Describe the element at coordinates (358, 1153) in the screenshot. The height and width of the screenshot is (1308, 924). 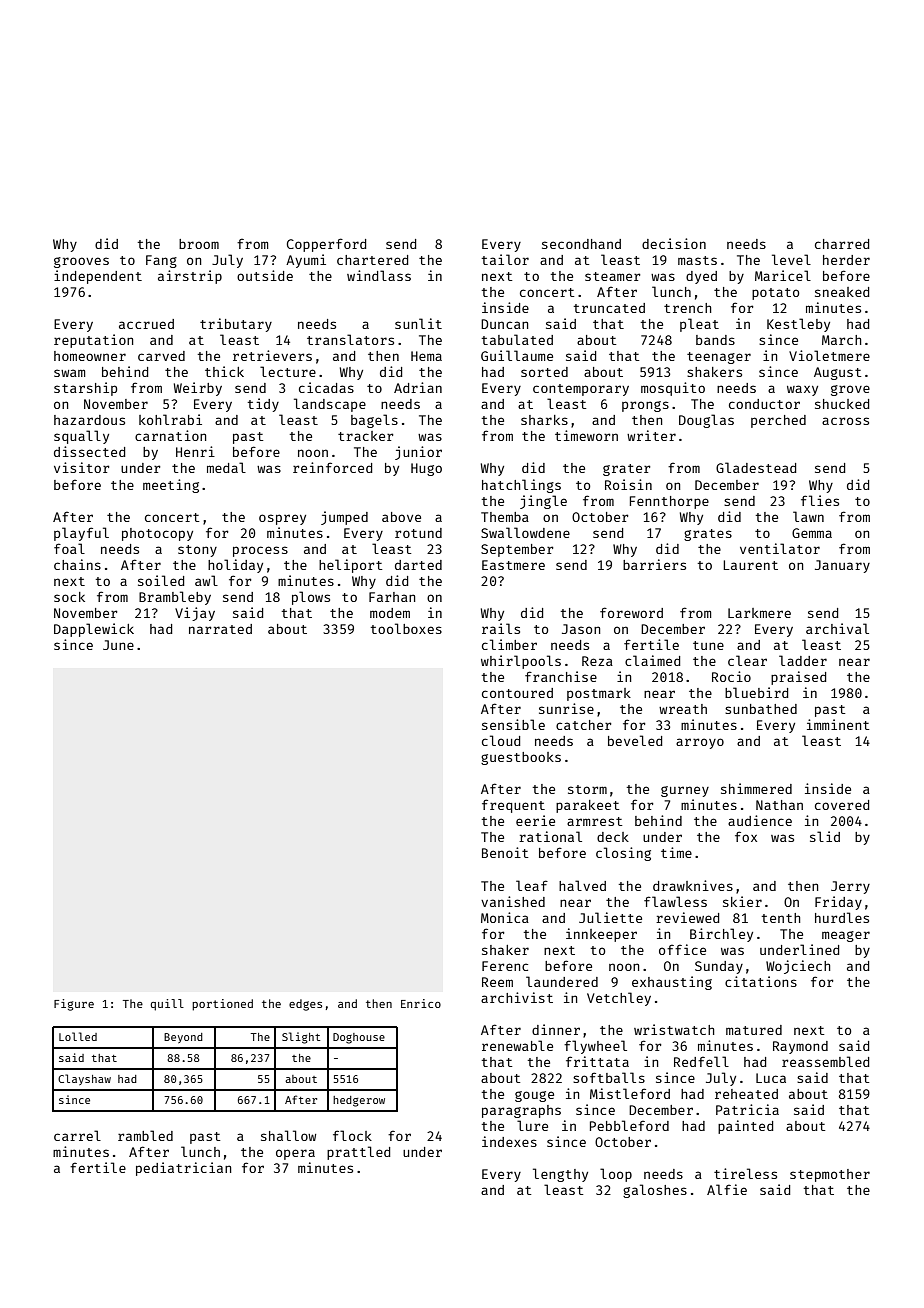
I see `prattled` at that location.
